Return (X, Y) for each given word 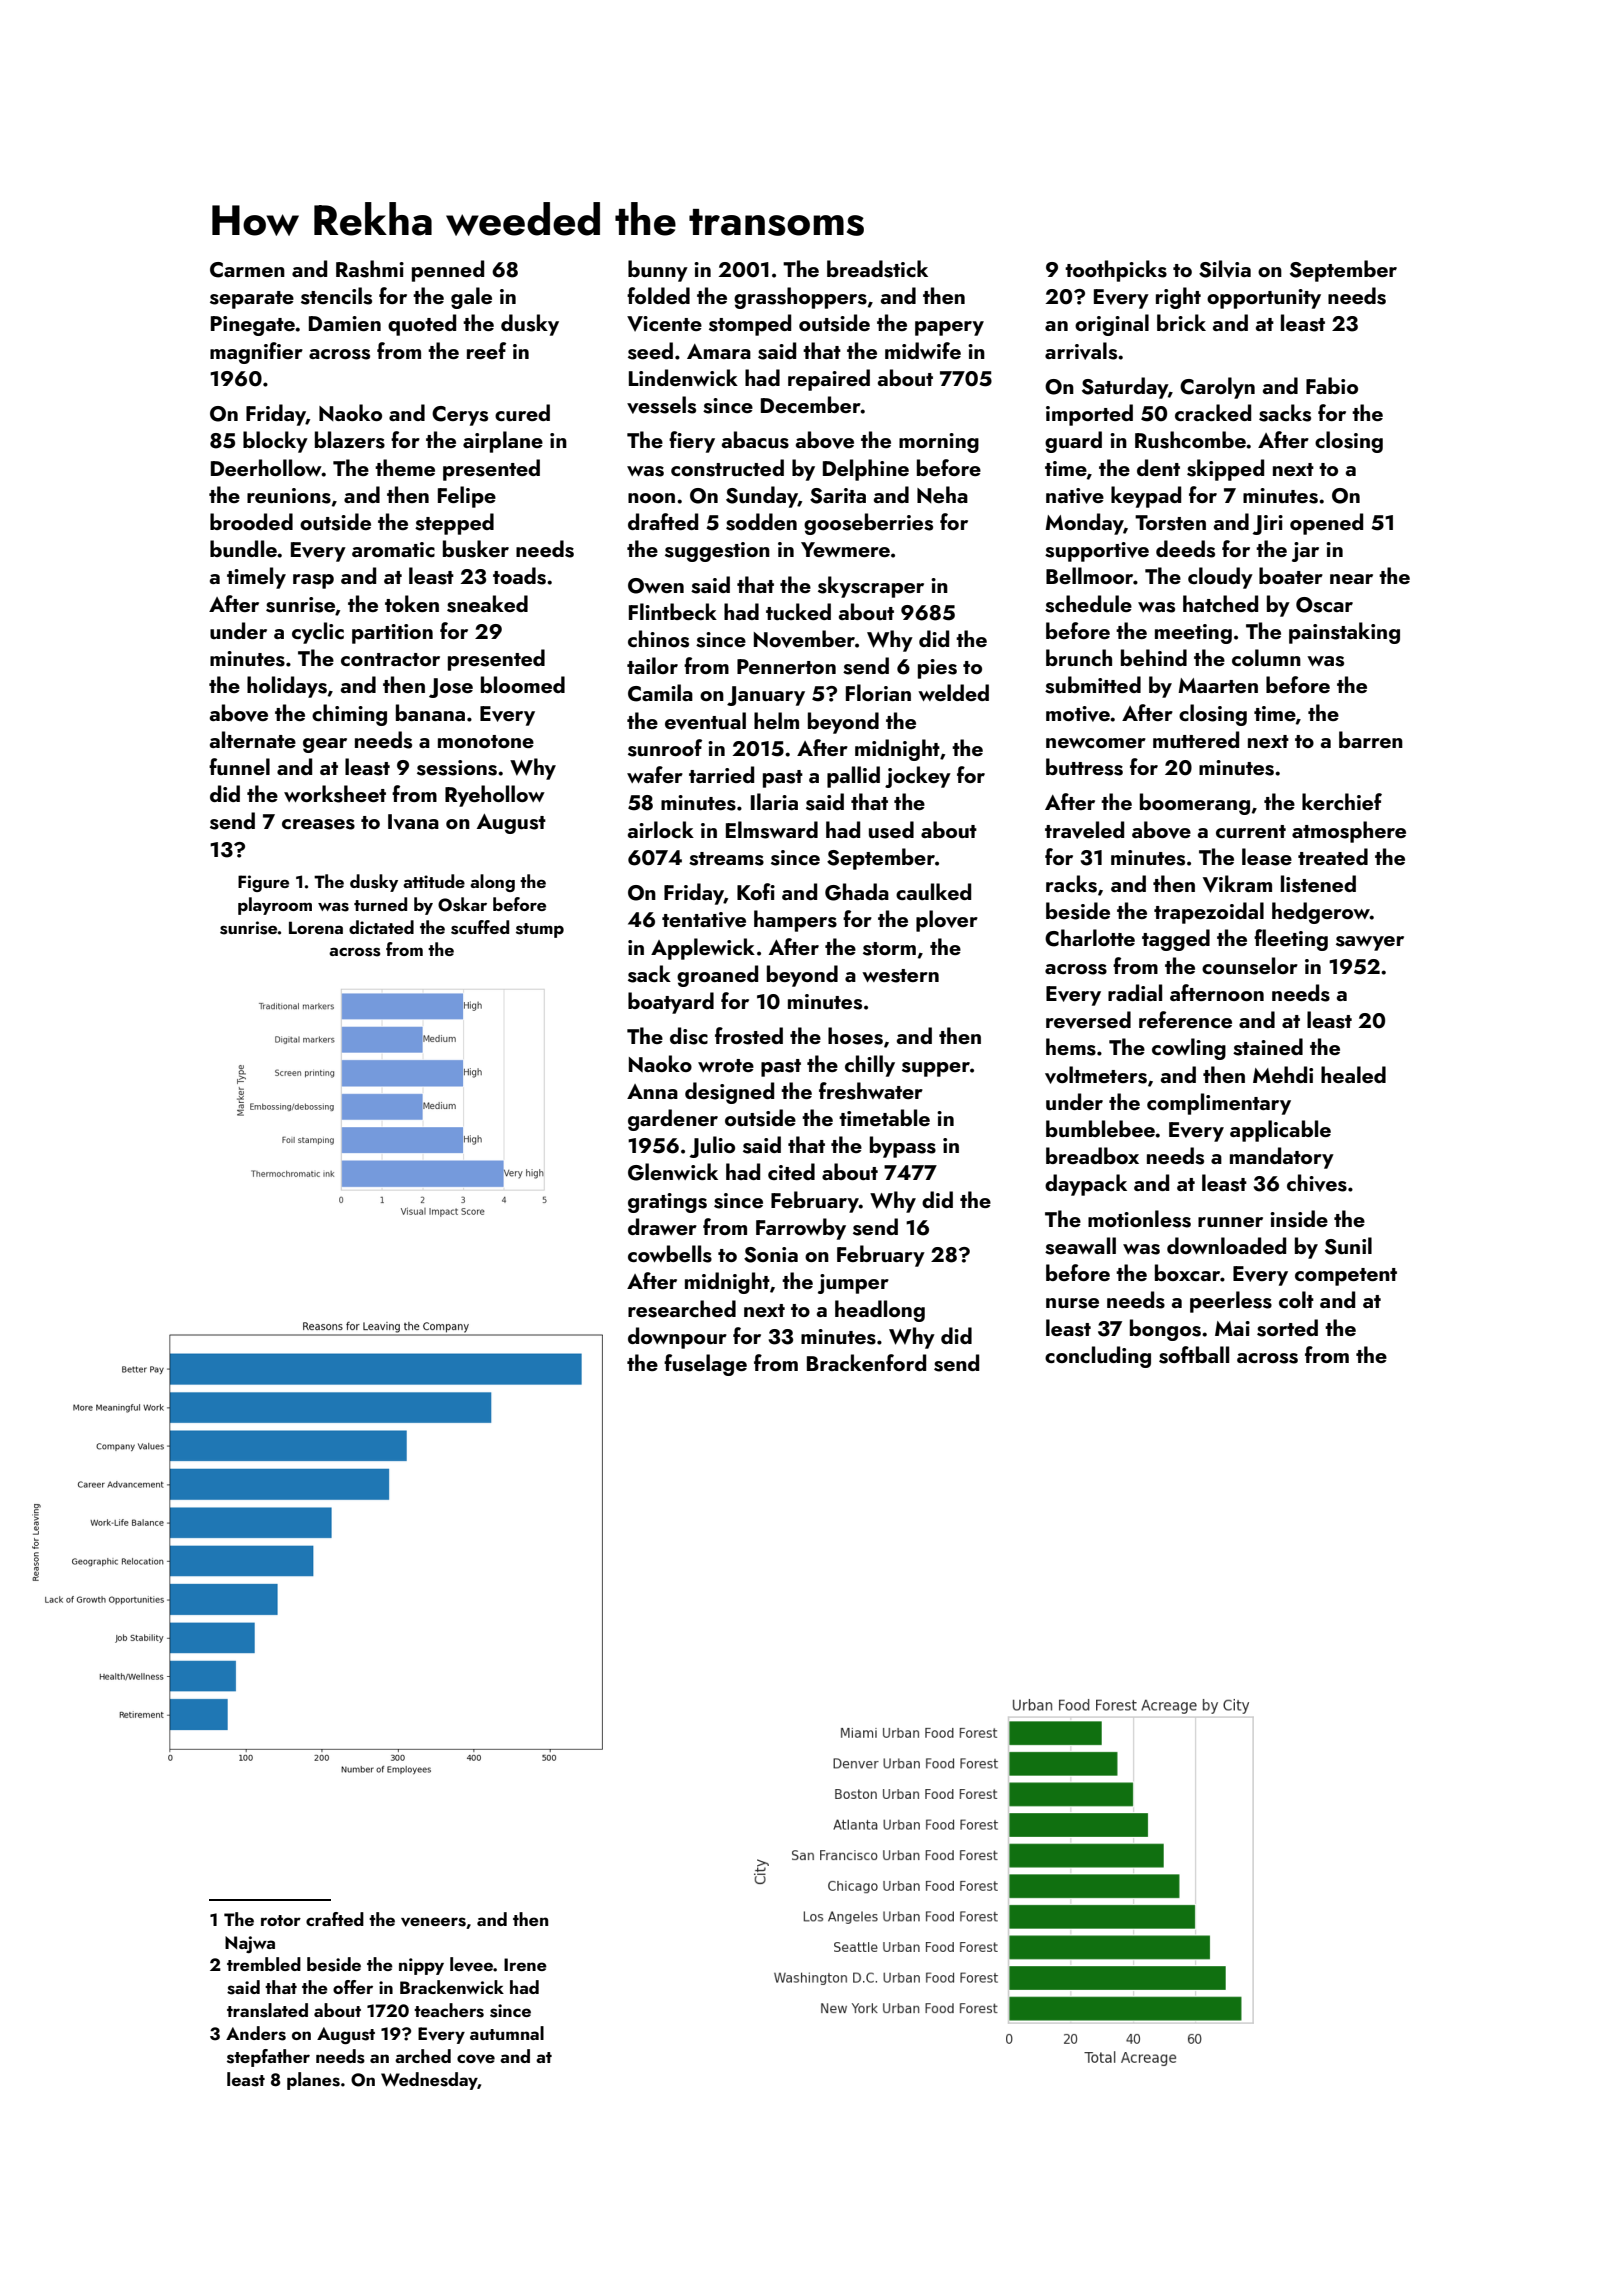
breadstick (877, 269)
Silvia (1225, 269)
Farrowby (801, 1229)
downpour (677, 1338)
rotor (281, 1920)
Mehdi (1283, 1074)
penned (448, 271)
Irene (525, 1964)
